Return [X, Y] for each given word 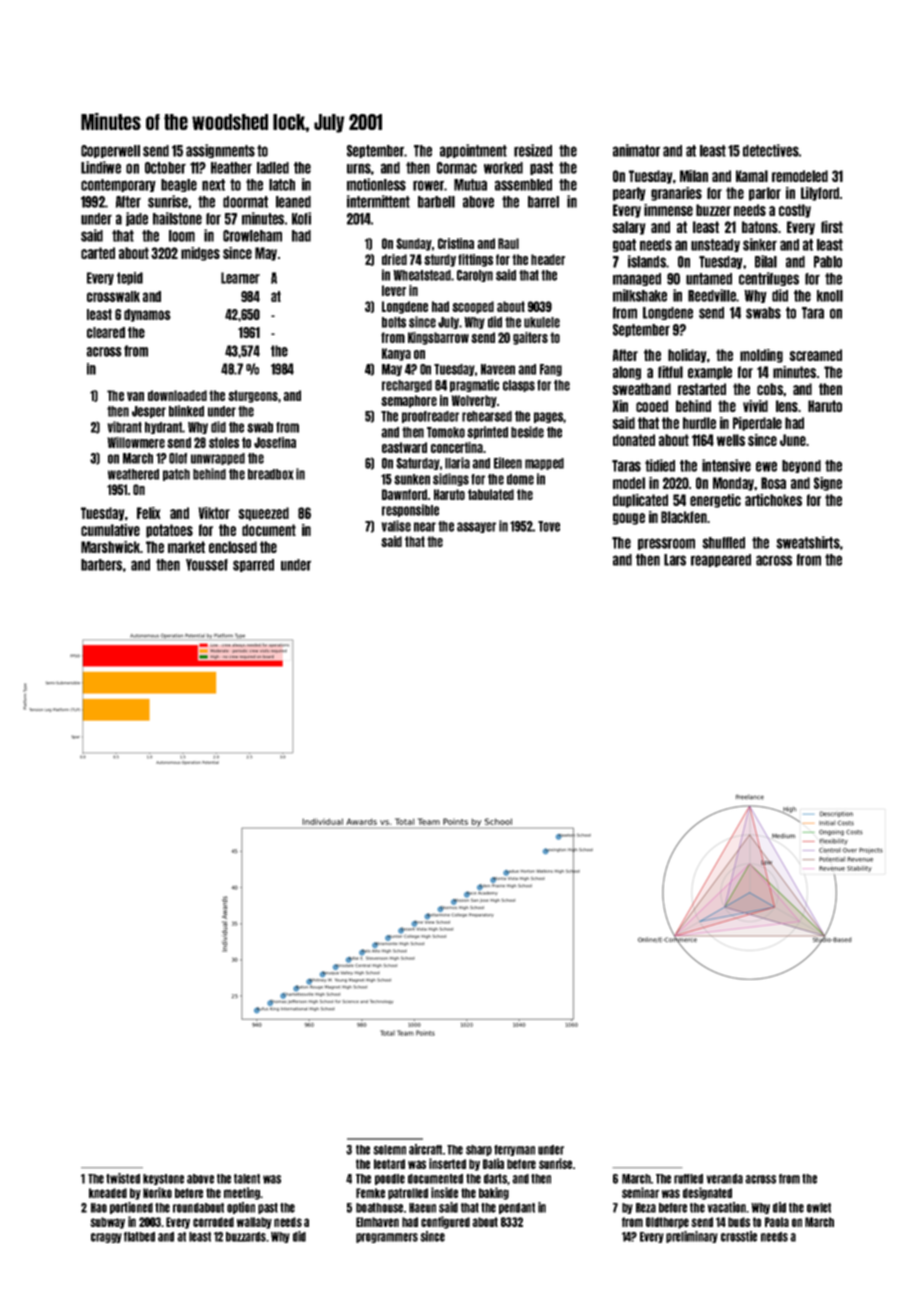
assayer [476, 527]
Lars [675, 560]
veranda [725, 1179]
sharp [479, 1150]
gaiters [530, 338]
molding [761, 356]
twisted [123, 1178]
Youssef [207, 565]
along [627, 373]
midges [200, 254]
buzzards [246, 1237]
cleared [106, 332]
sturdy [440, 260]
